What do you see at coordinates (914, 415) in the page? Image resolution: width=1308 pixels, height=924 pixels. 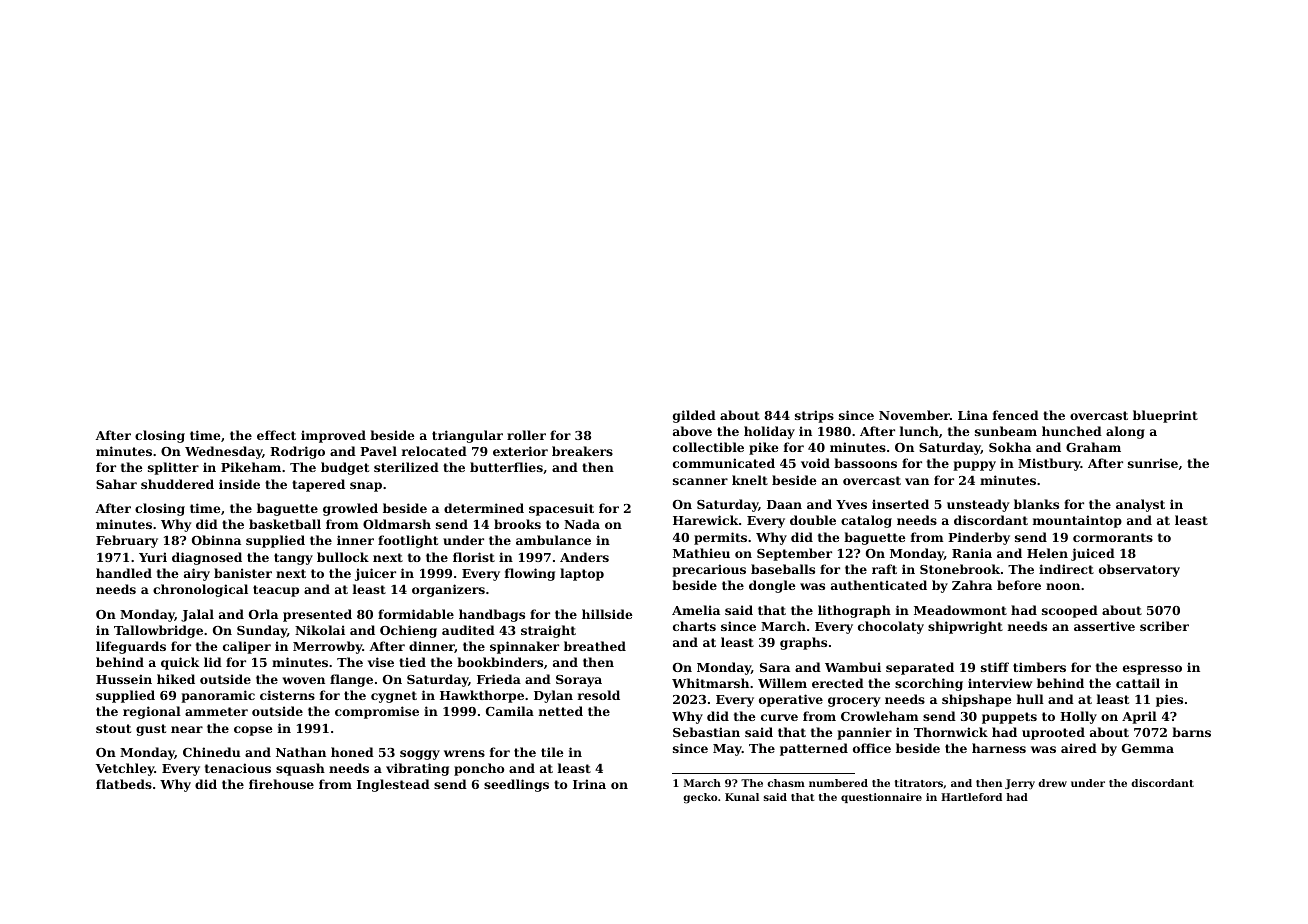 I see `November` at bounding box center [914, 415].
